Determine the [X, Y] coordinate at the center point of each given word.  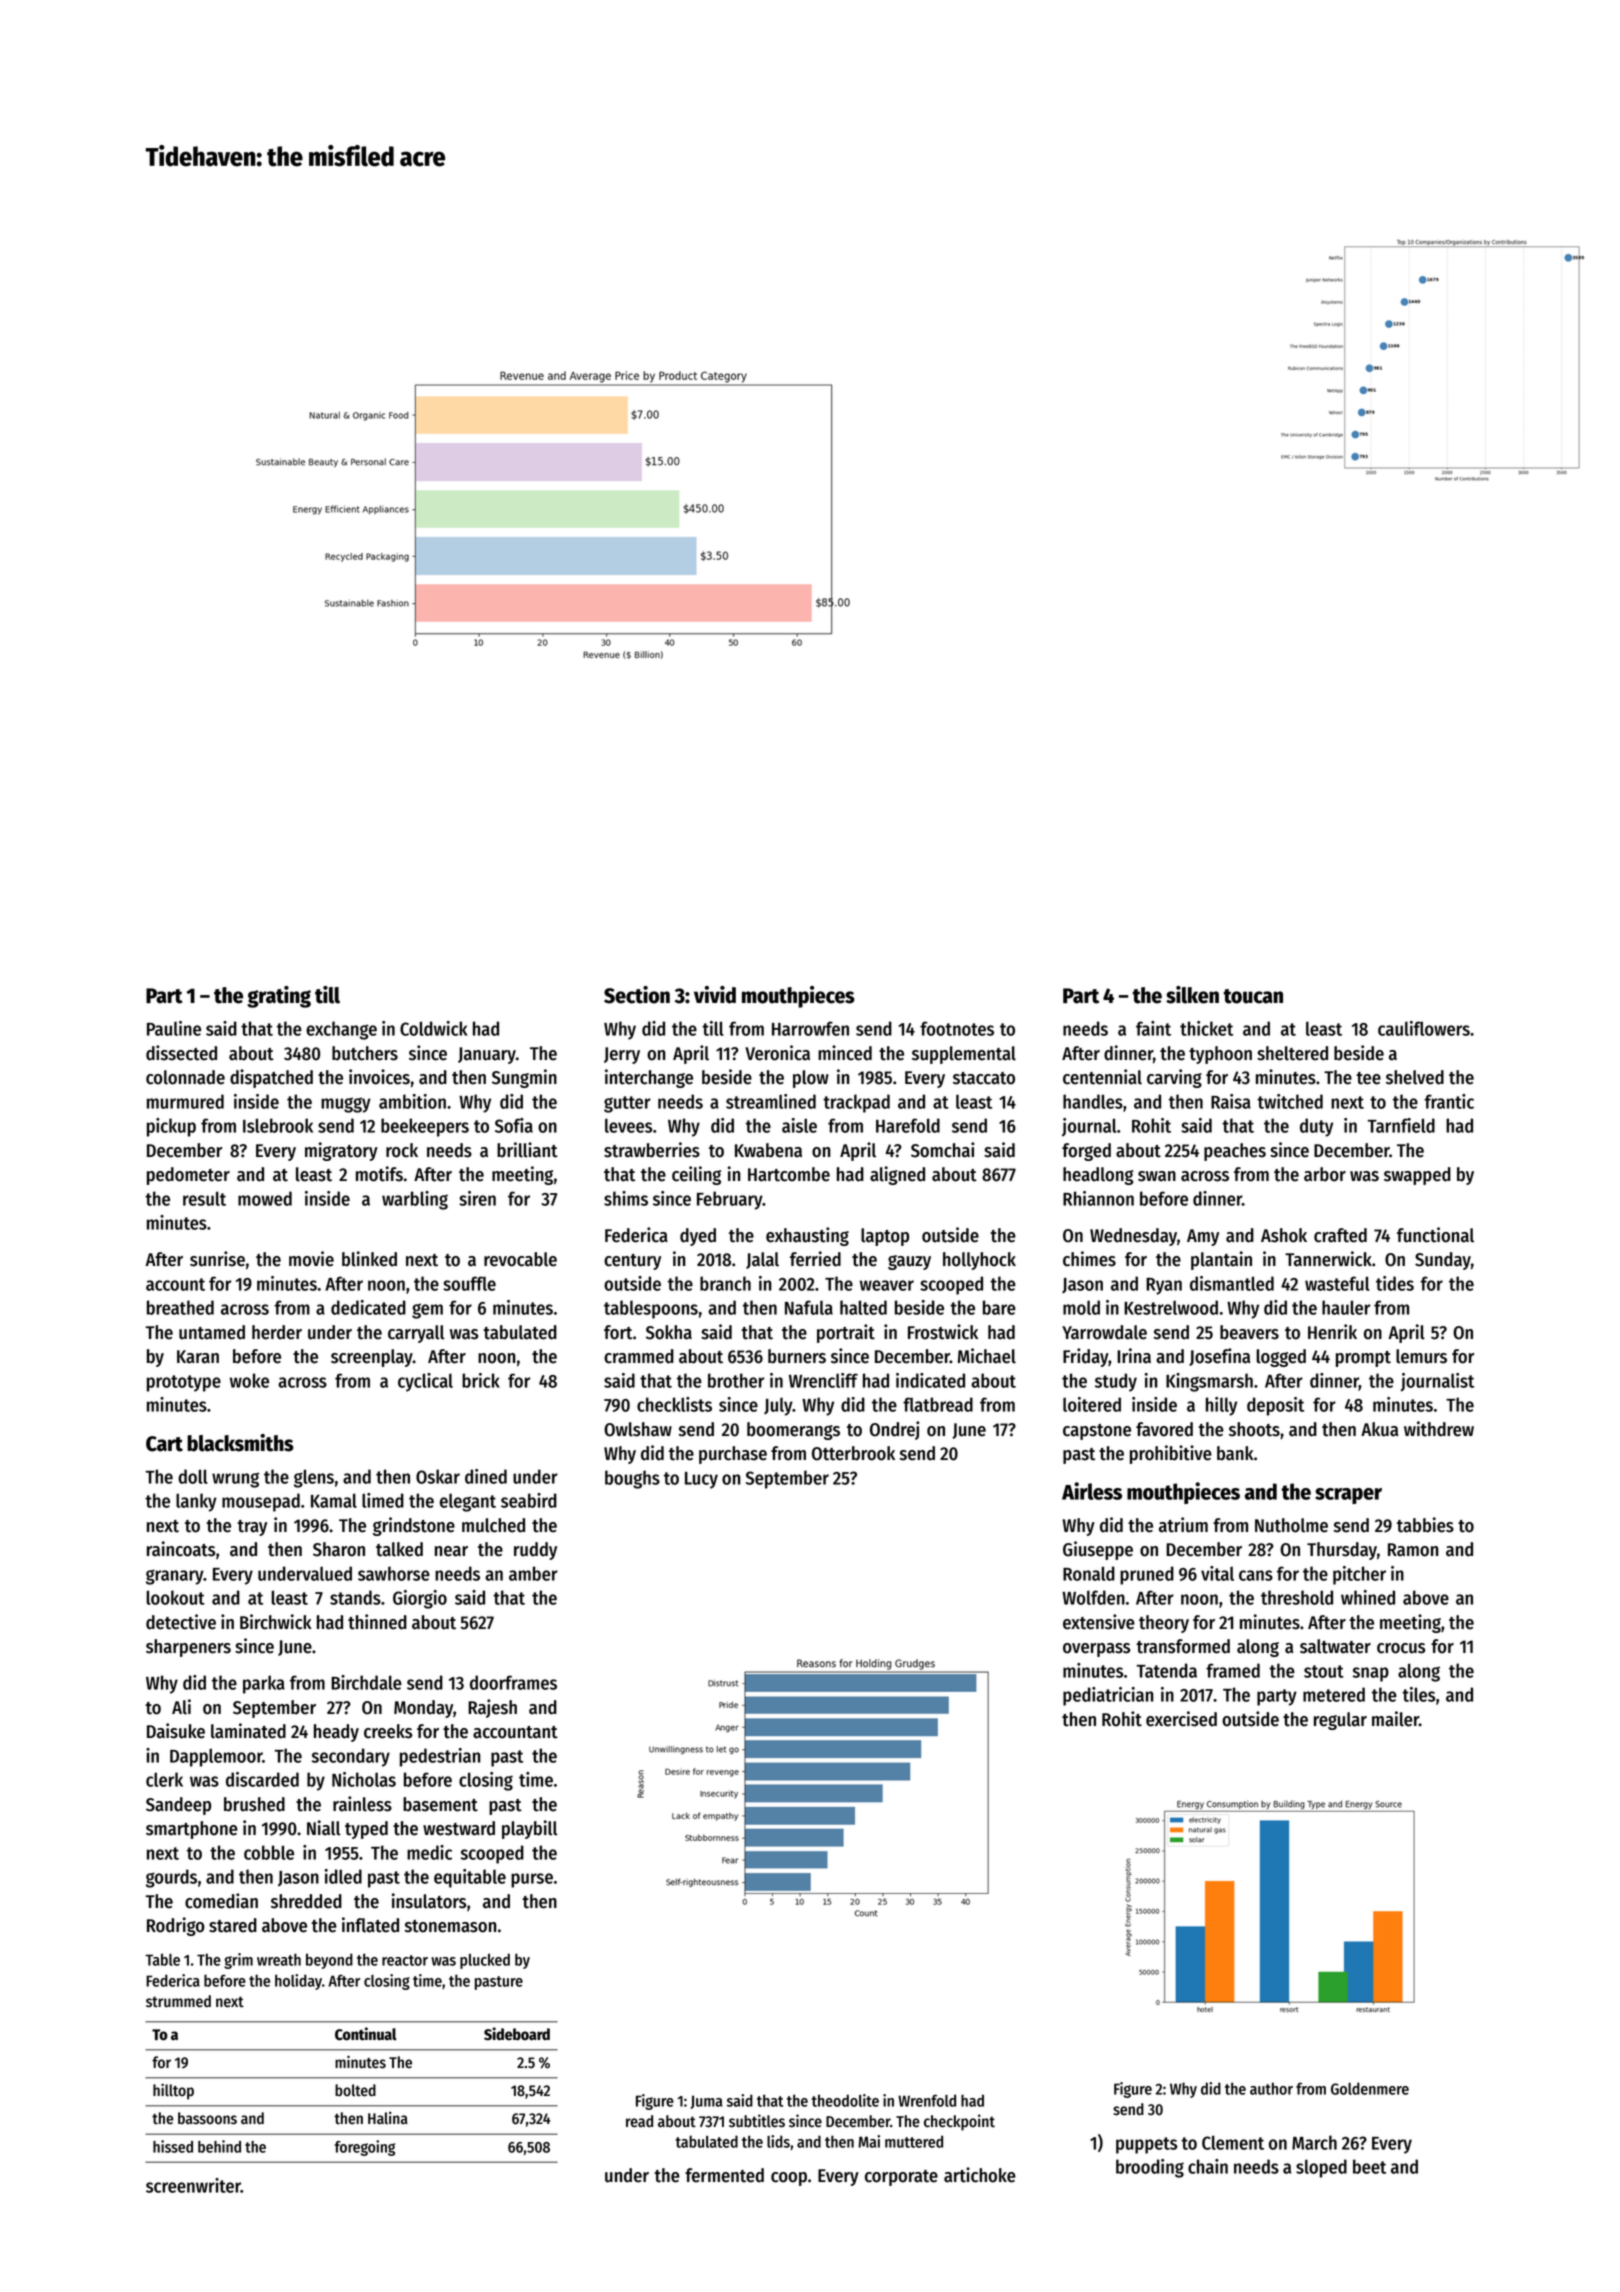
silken [1192, 995]
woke [249, 1380]
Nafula [809, 1307]
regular [1340, 1721]
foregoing [365, 2148]
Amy [1203, 1237]
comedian [221, 1901]
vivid [715, 995]
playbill [529, 1829]
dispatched [271, 1078]
